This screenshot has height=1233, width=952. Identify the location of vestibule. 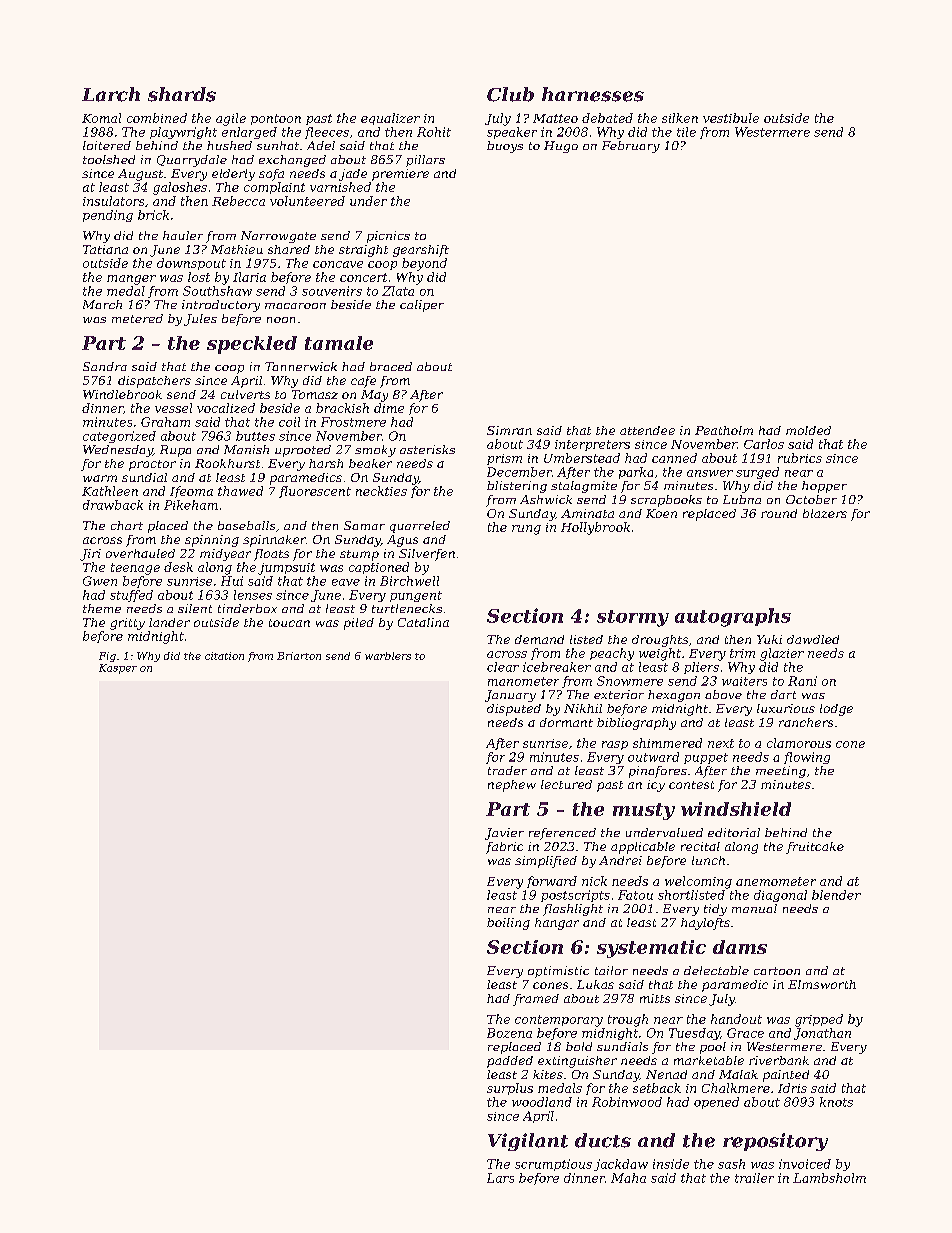
(731, 118).
